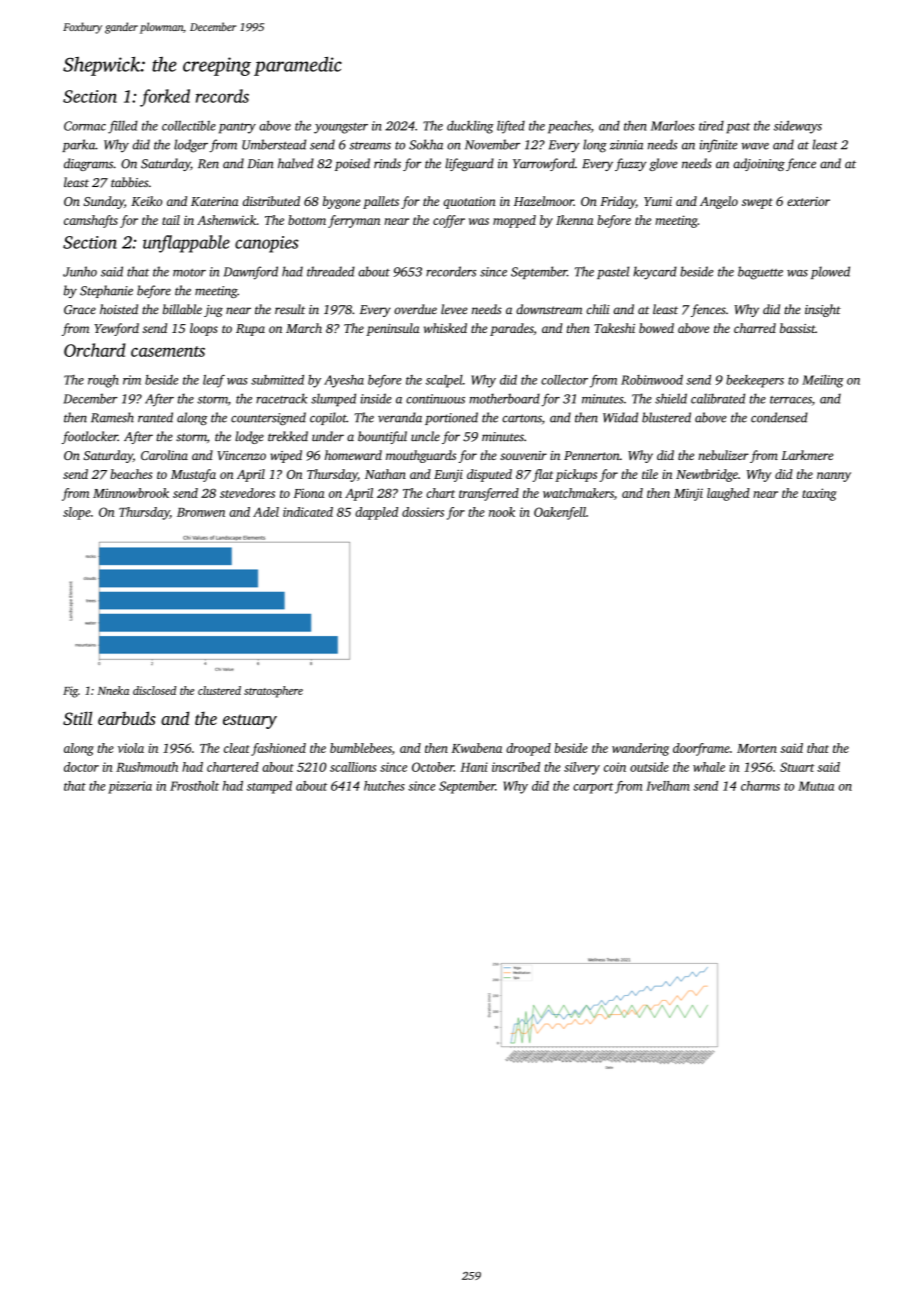 The height and width of the screenshot is (1308, 924). I want to click on Minnowbrook, so click(131, 493).
